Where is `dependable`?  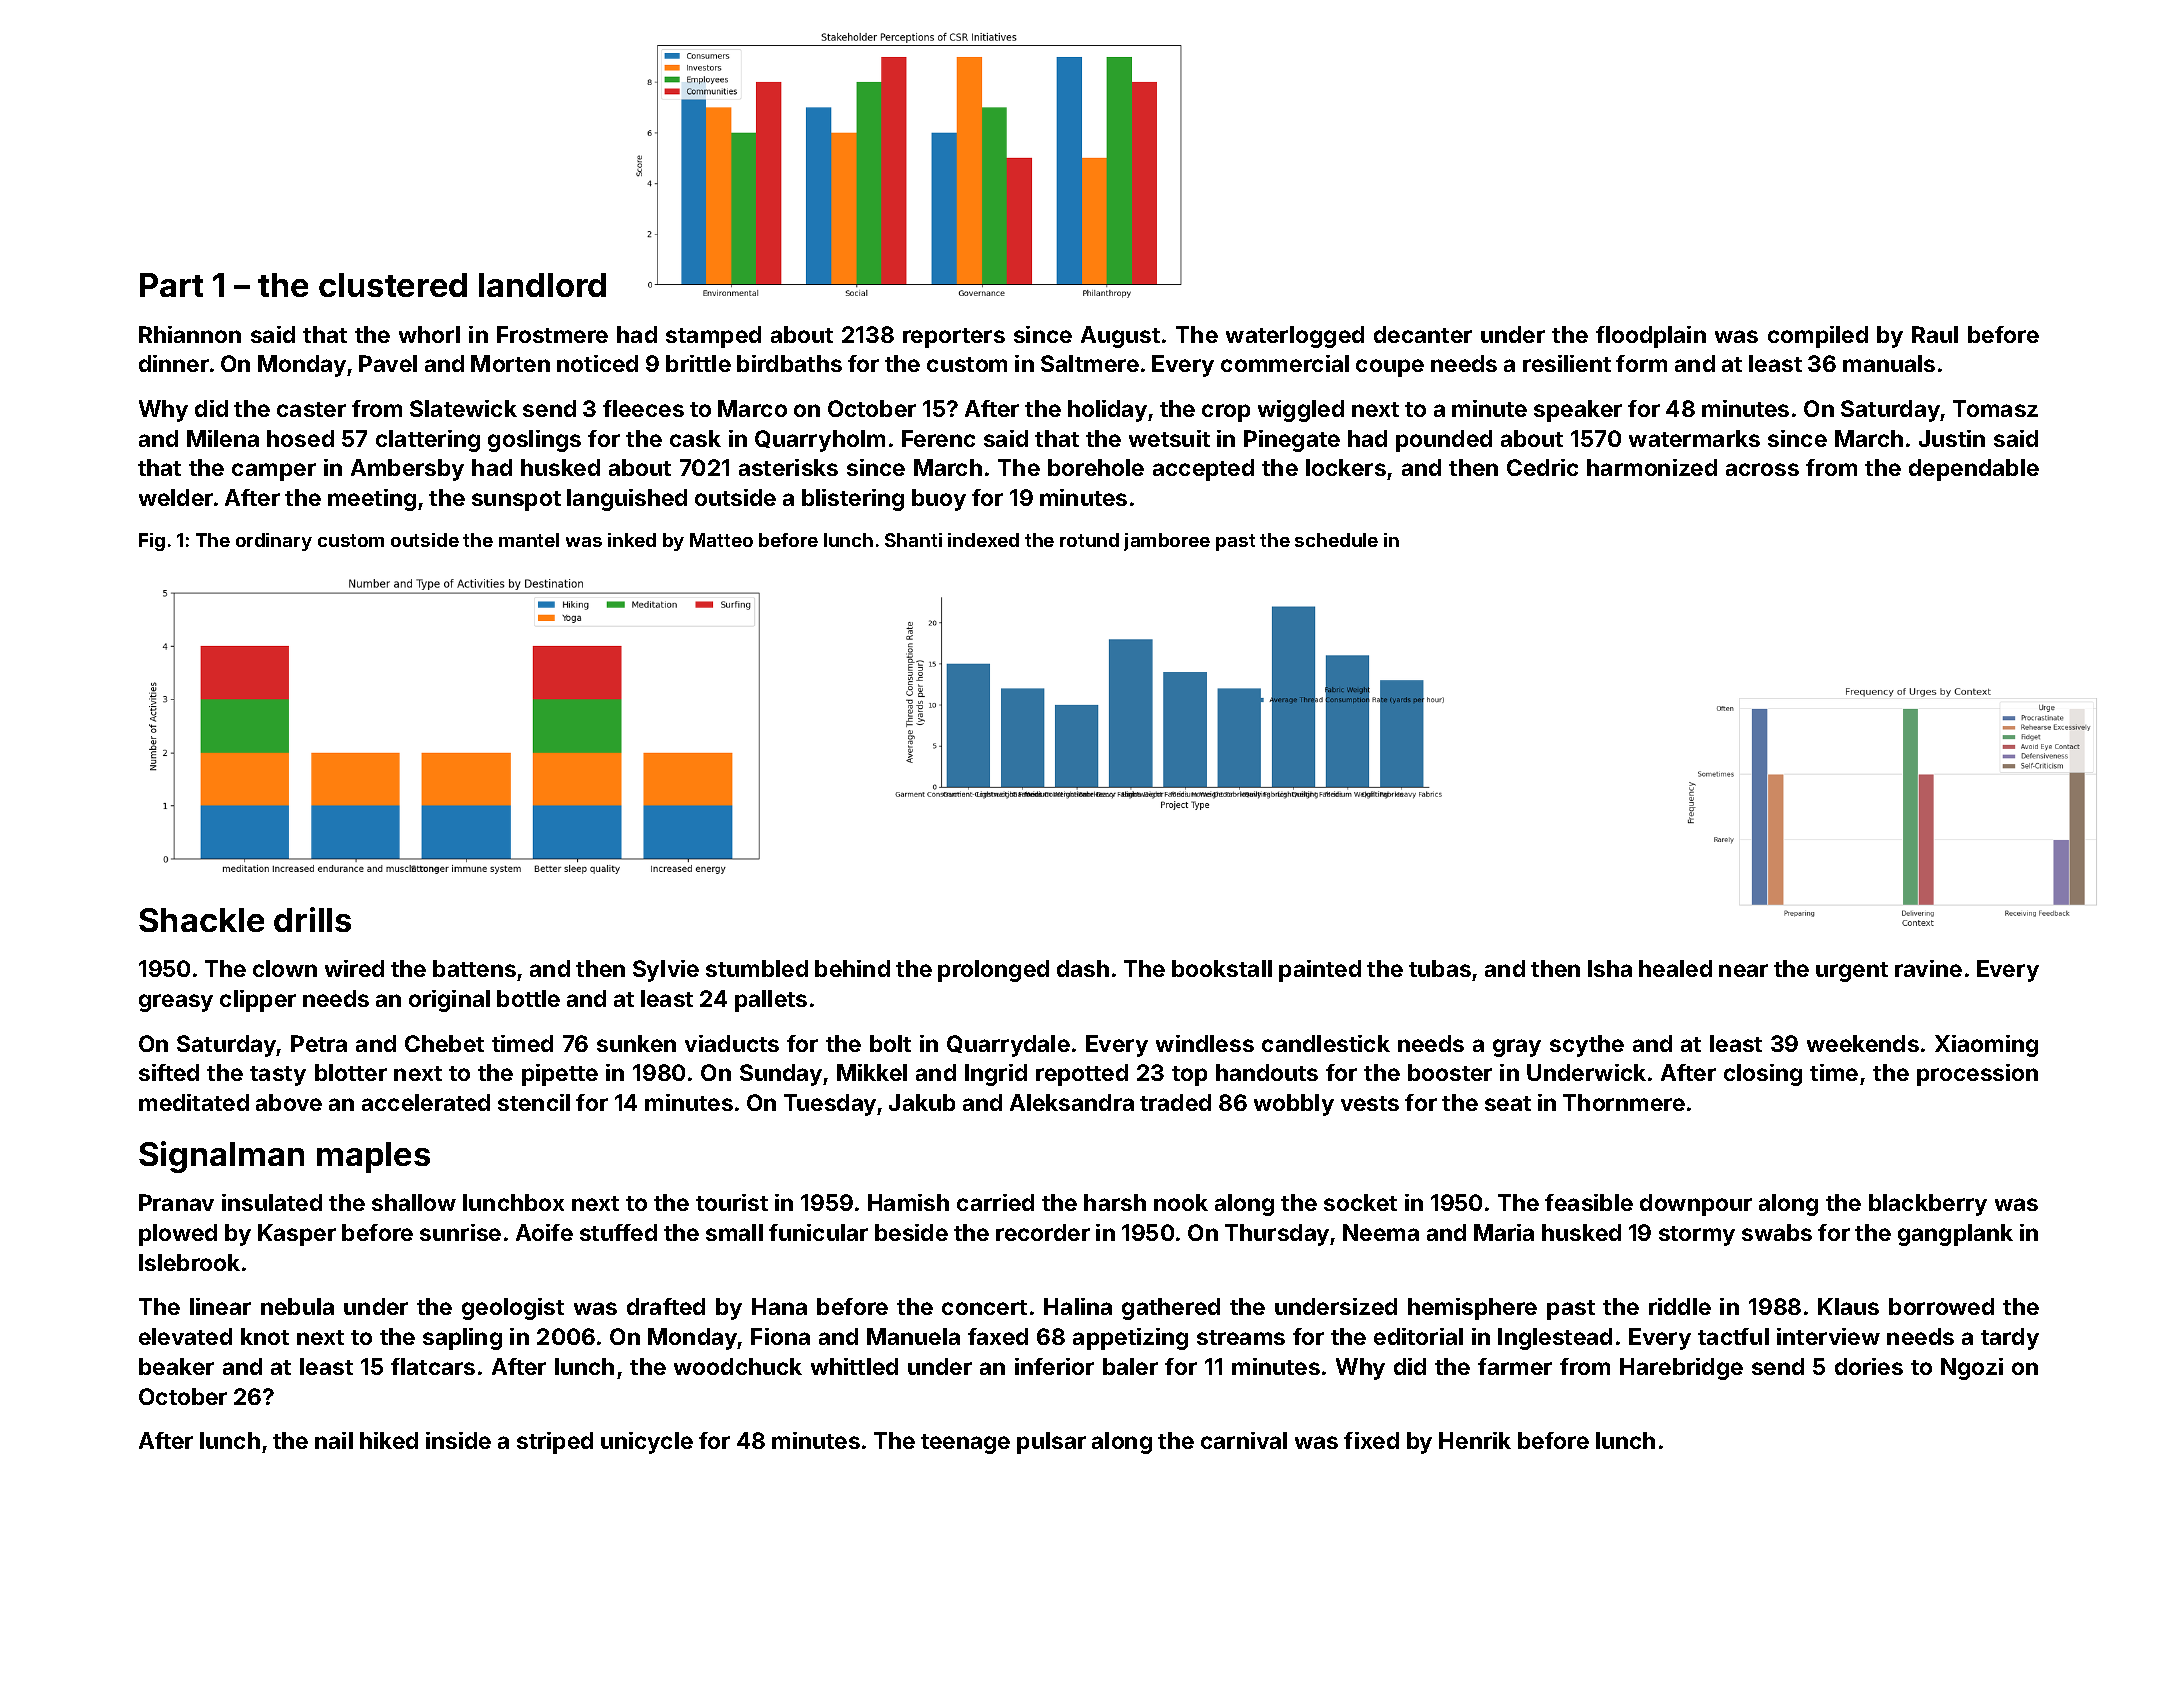
dependable is located at coordinates (1974, 470).
